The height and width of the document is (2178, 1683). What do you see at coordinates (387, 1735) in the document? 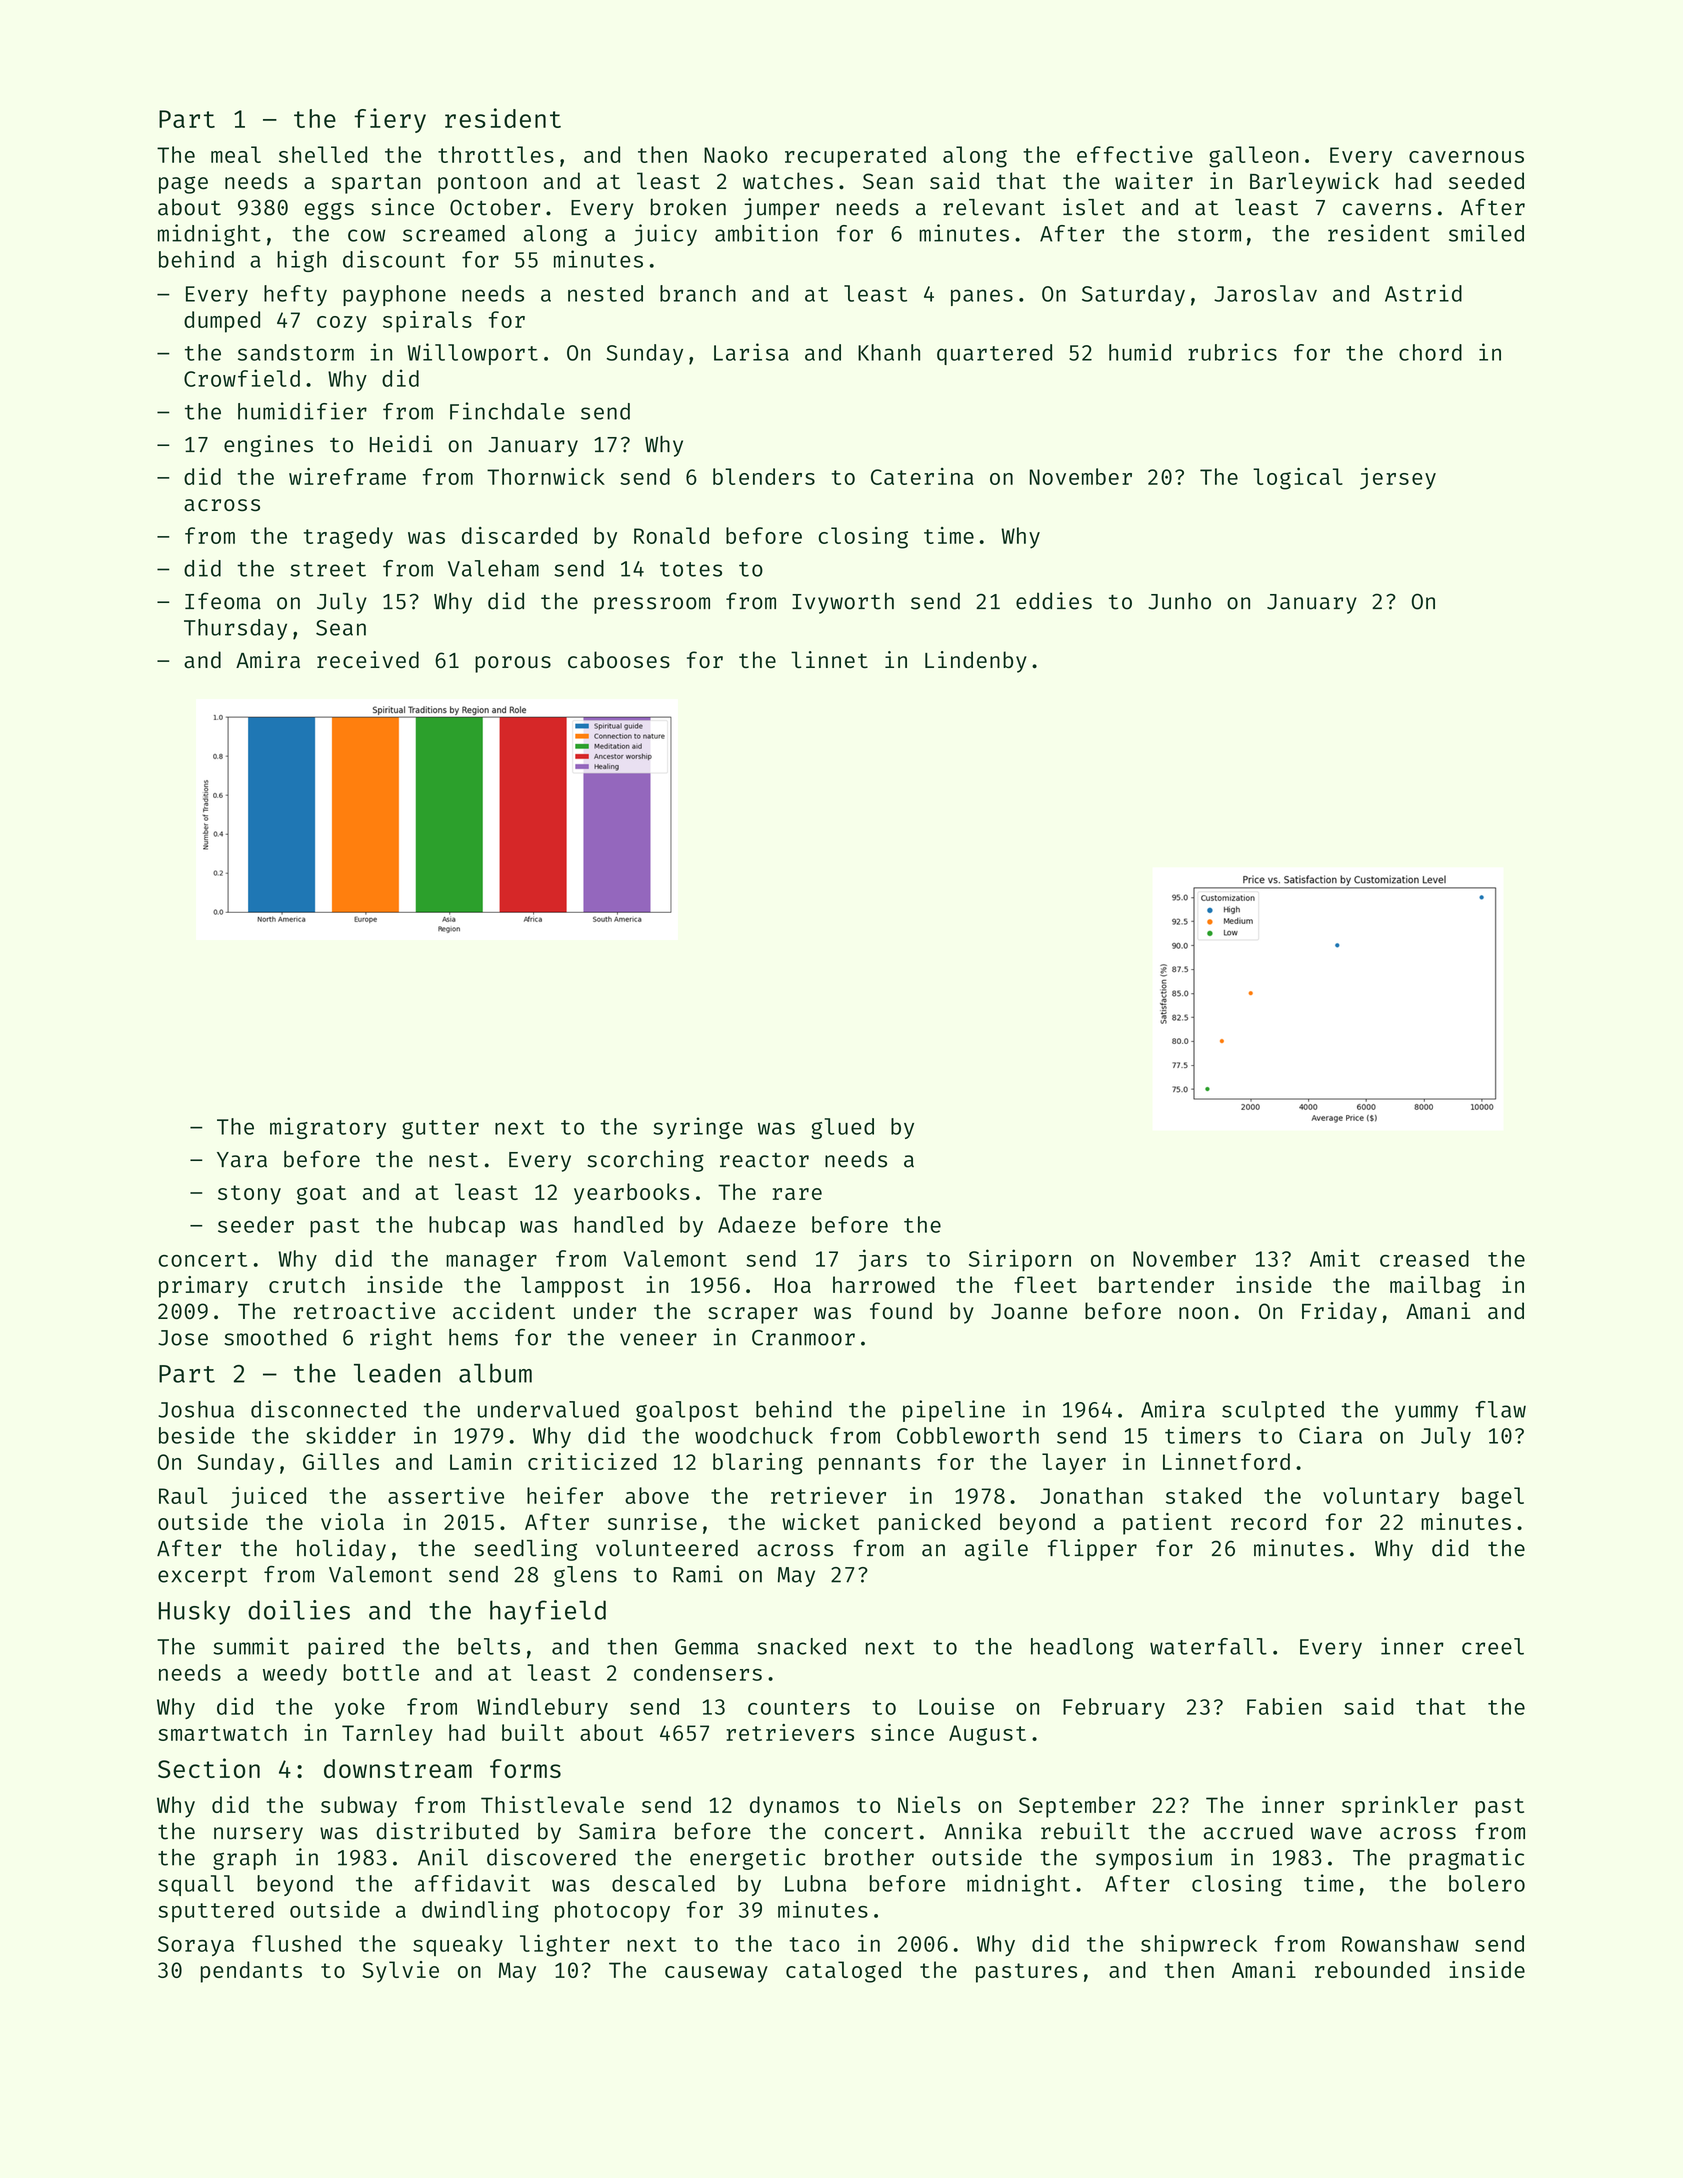
I see `Tarnley` at bounding box center [387, 1735].
